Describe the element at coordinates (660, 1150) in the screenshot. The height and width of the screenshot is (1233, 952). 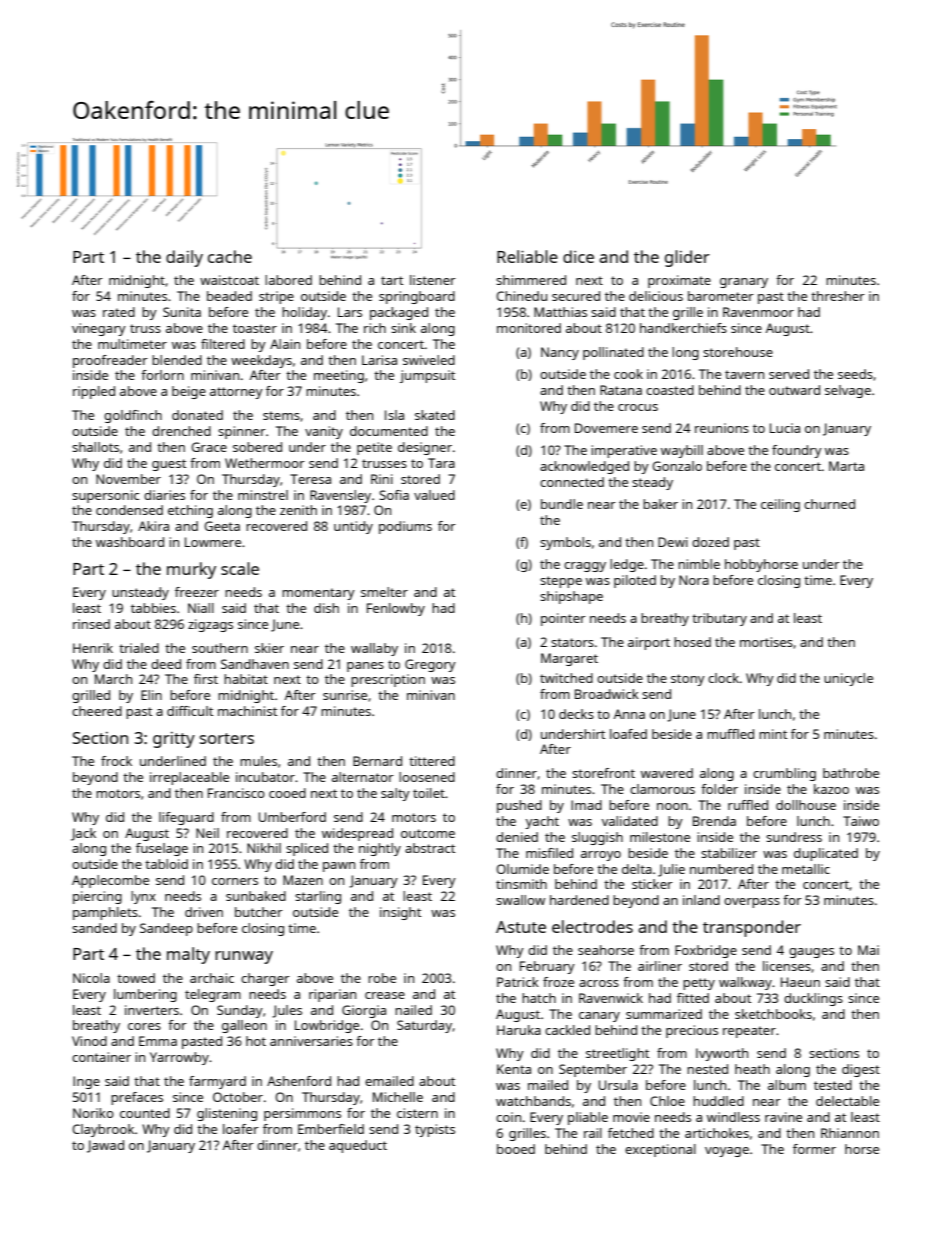
I see `exceptional` at that location.
